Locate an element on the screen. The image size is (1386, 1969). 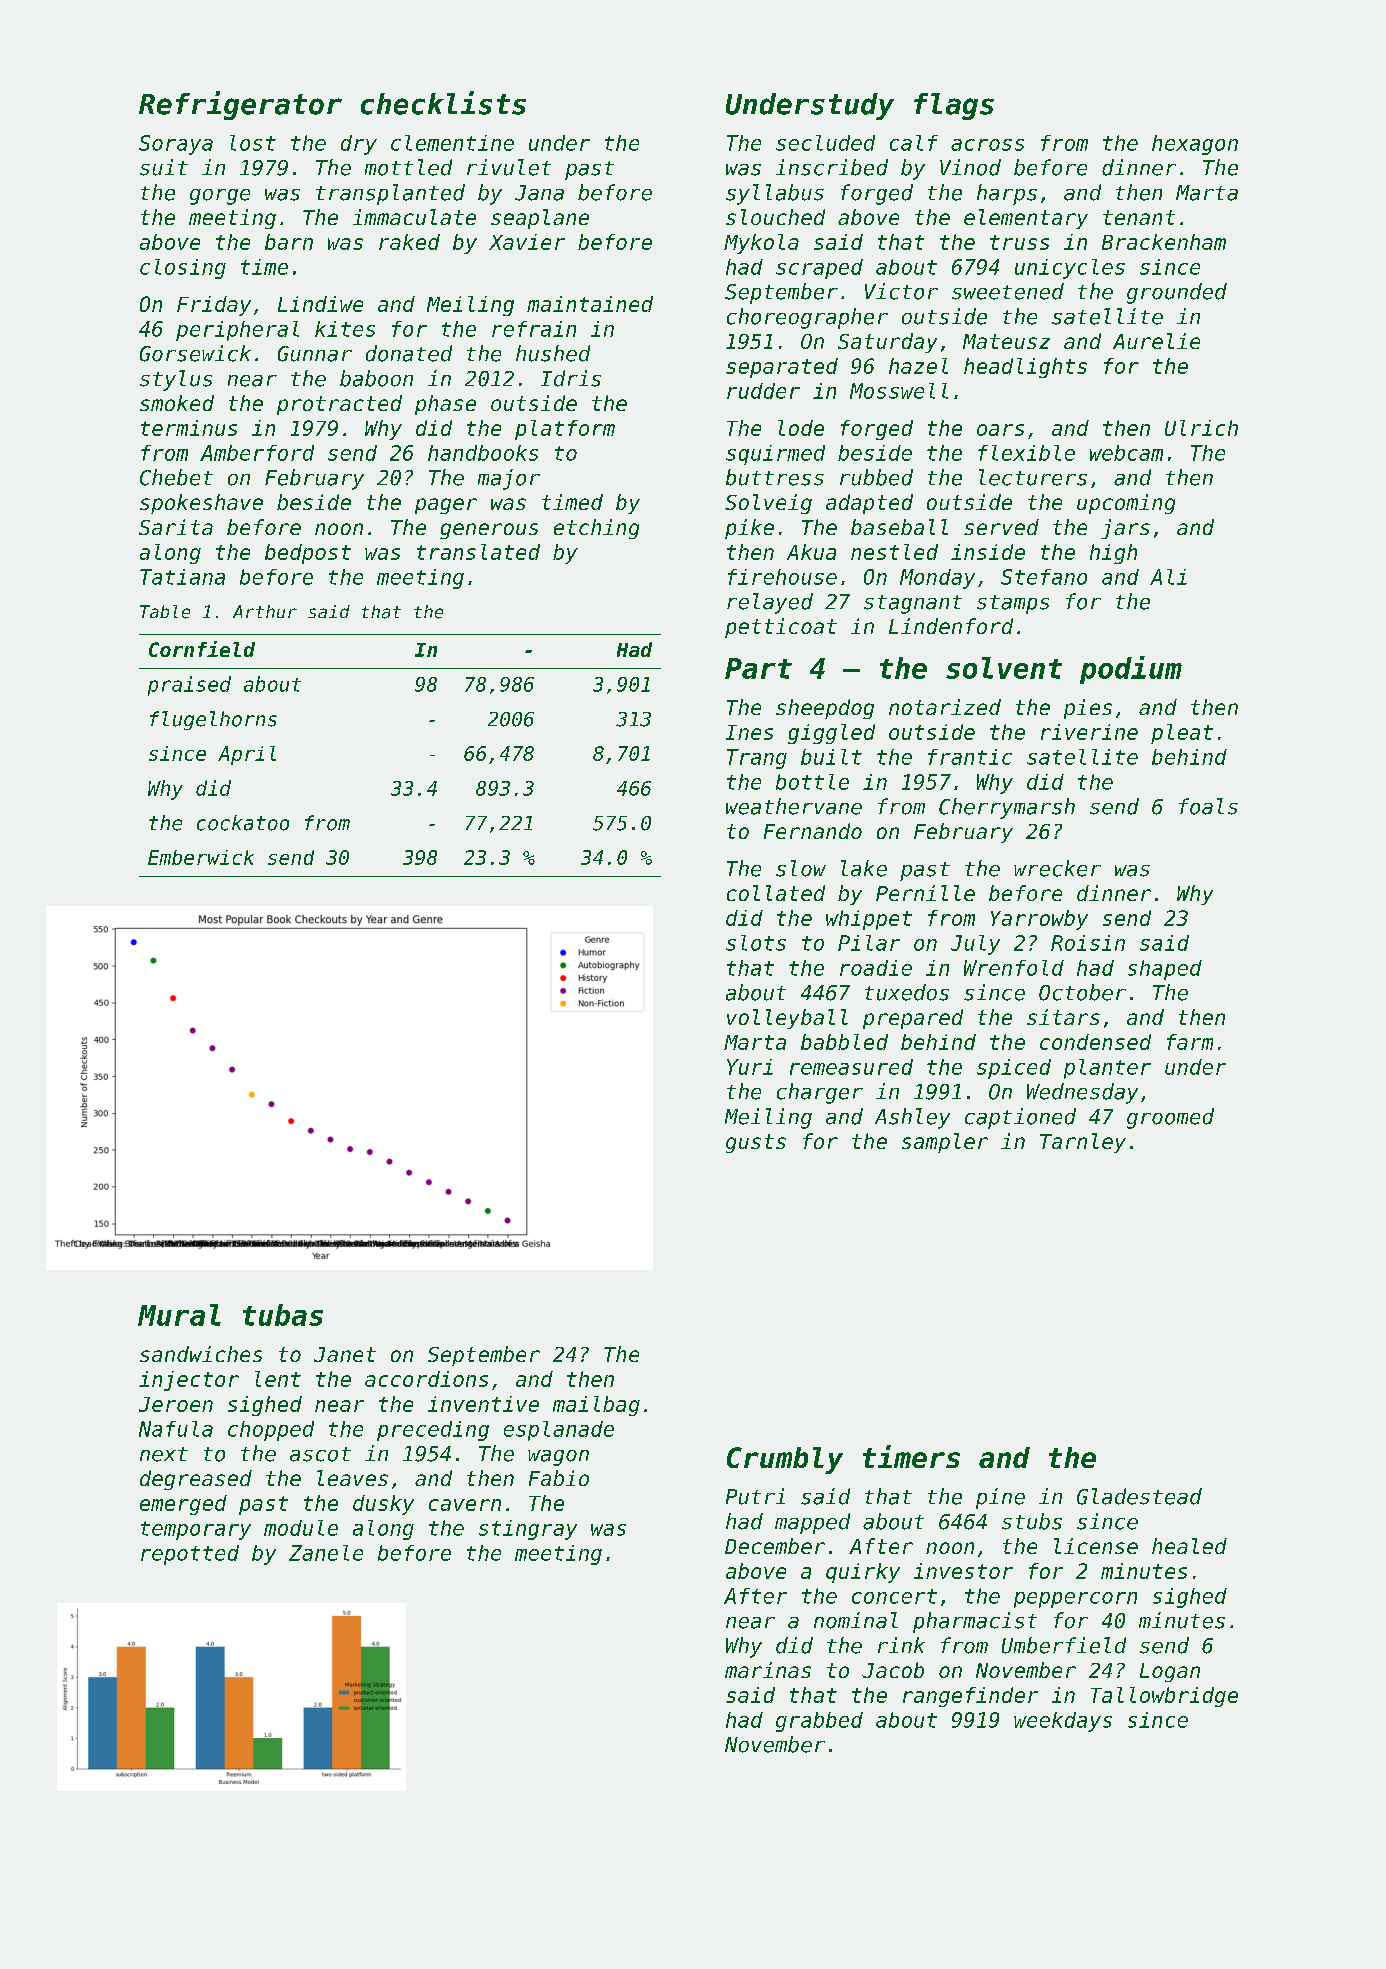
slots is located at coordinates (756, 943).
